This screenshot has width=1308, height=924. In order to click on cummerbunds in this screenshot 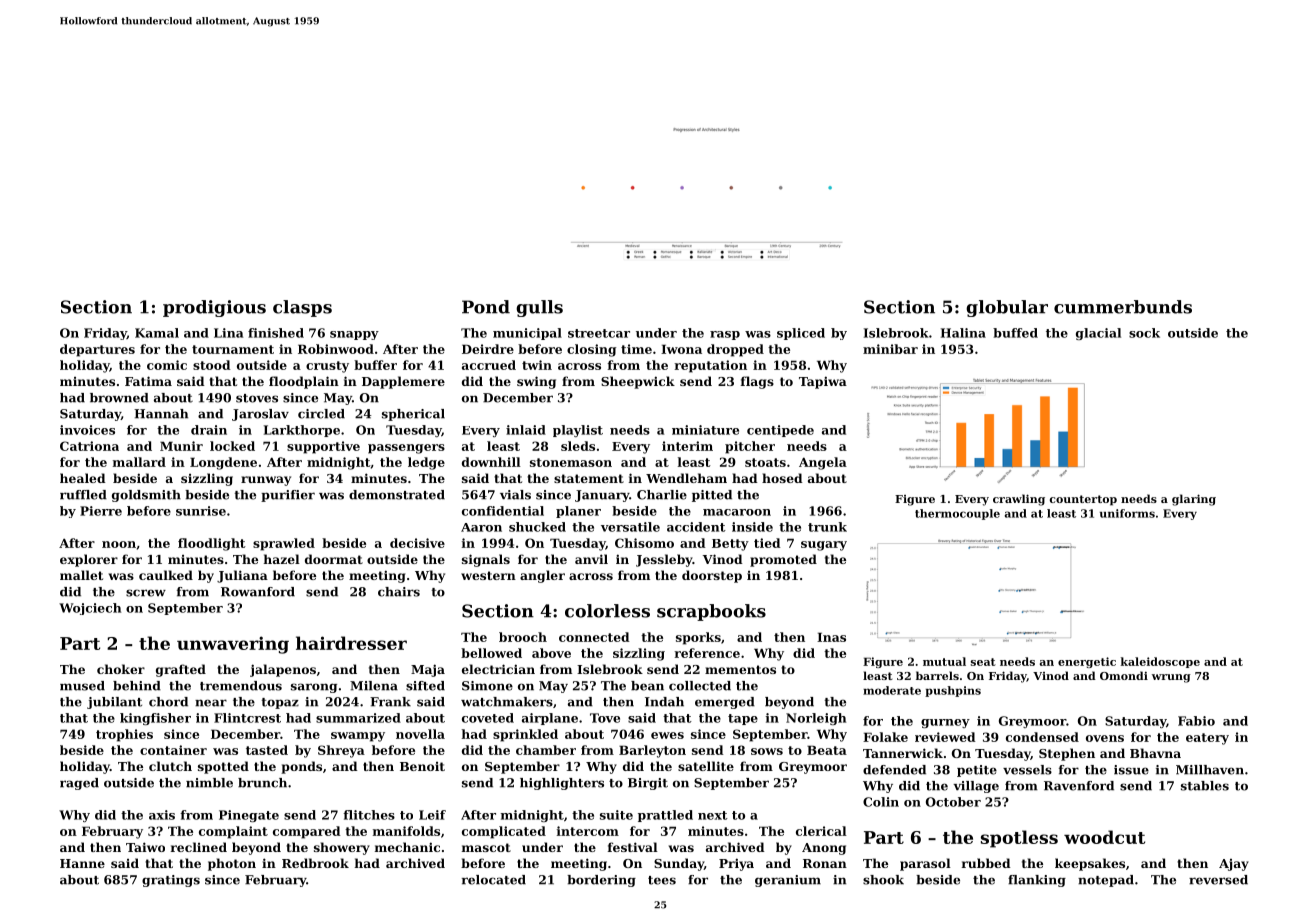, I will do `click(1123, 307)`.
